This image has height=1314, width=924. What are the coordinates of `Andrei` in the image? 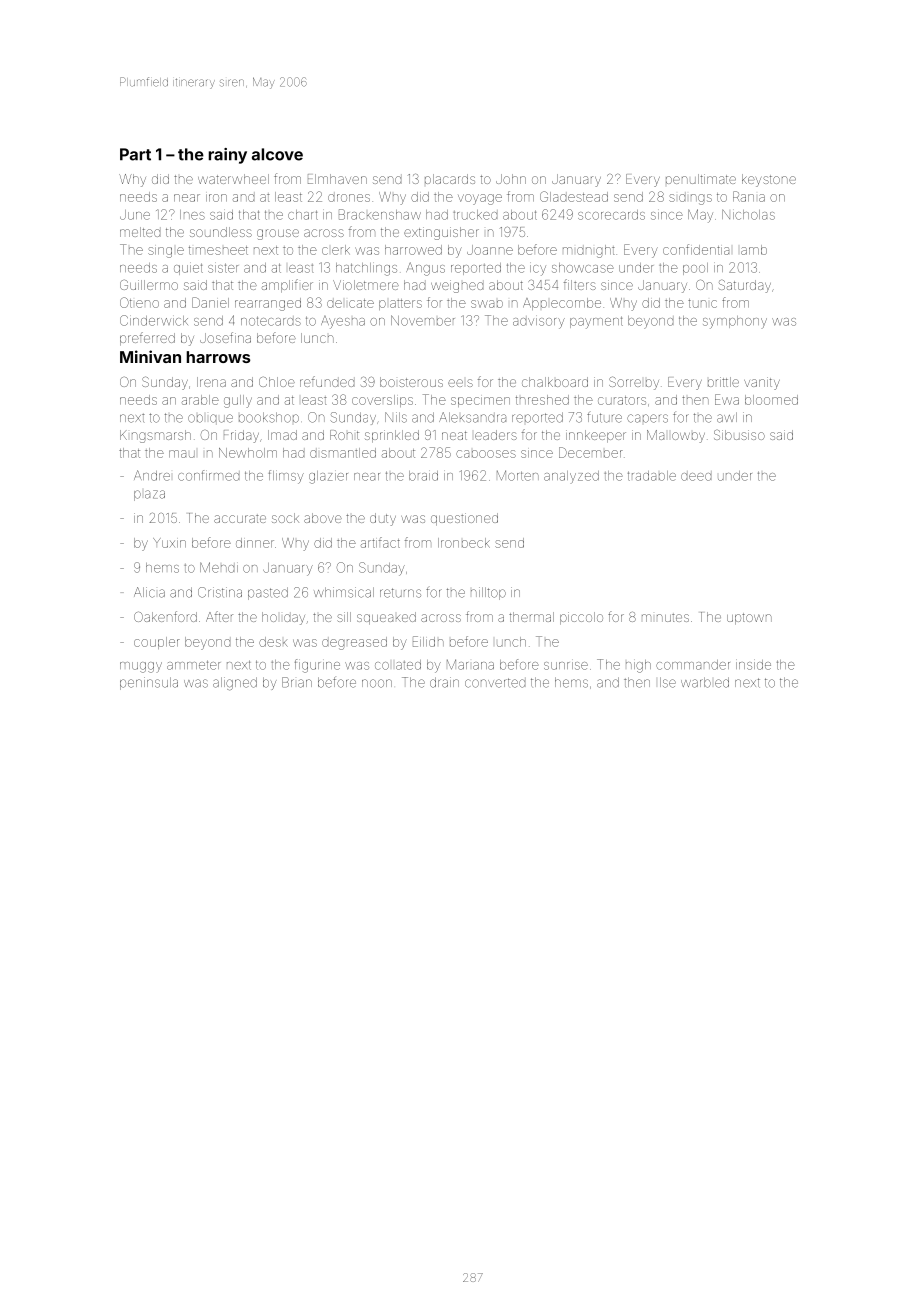 It's located at (152, 475).
